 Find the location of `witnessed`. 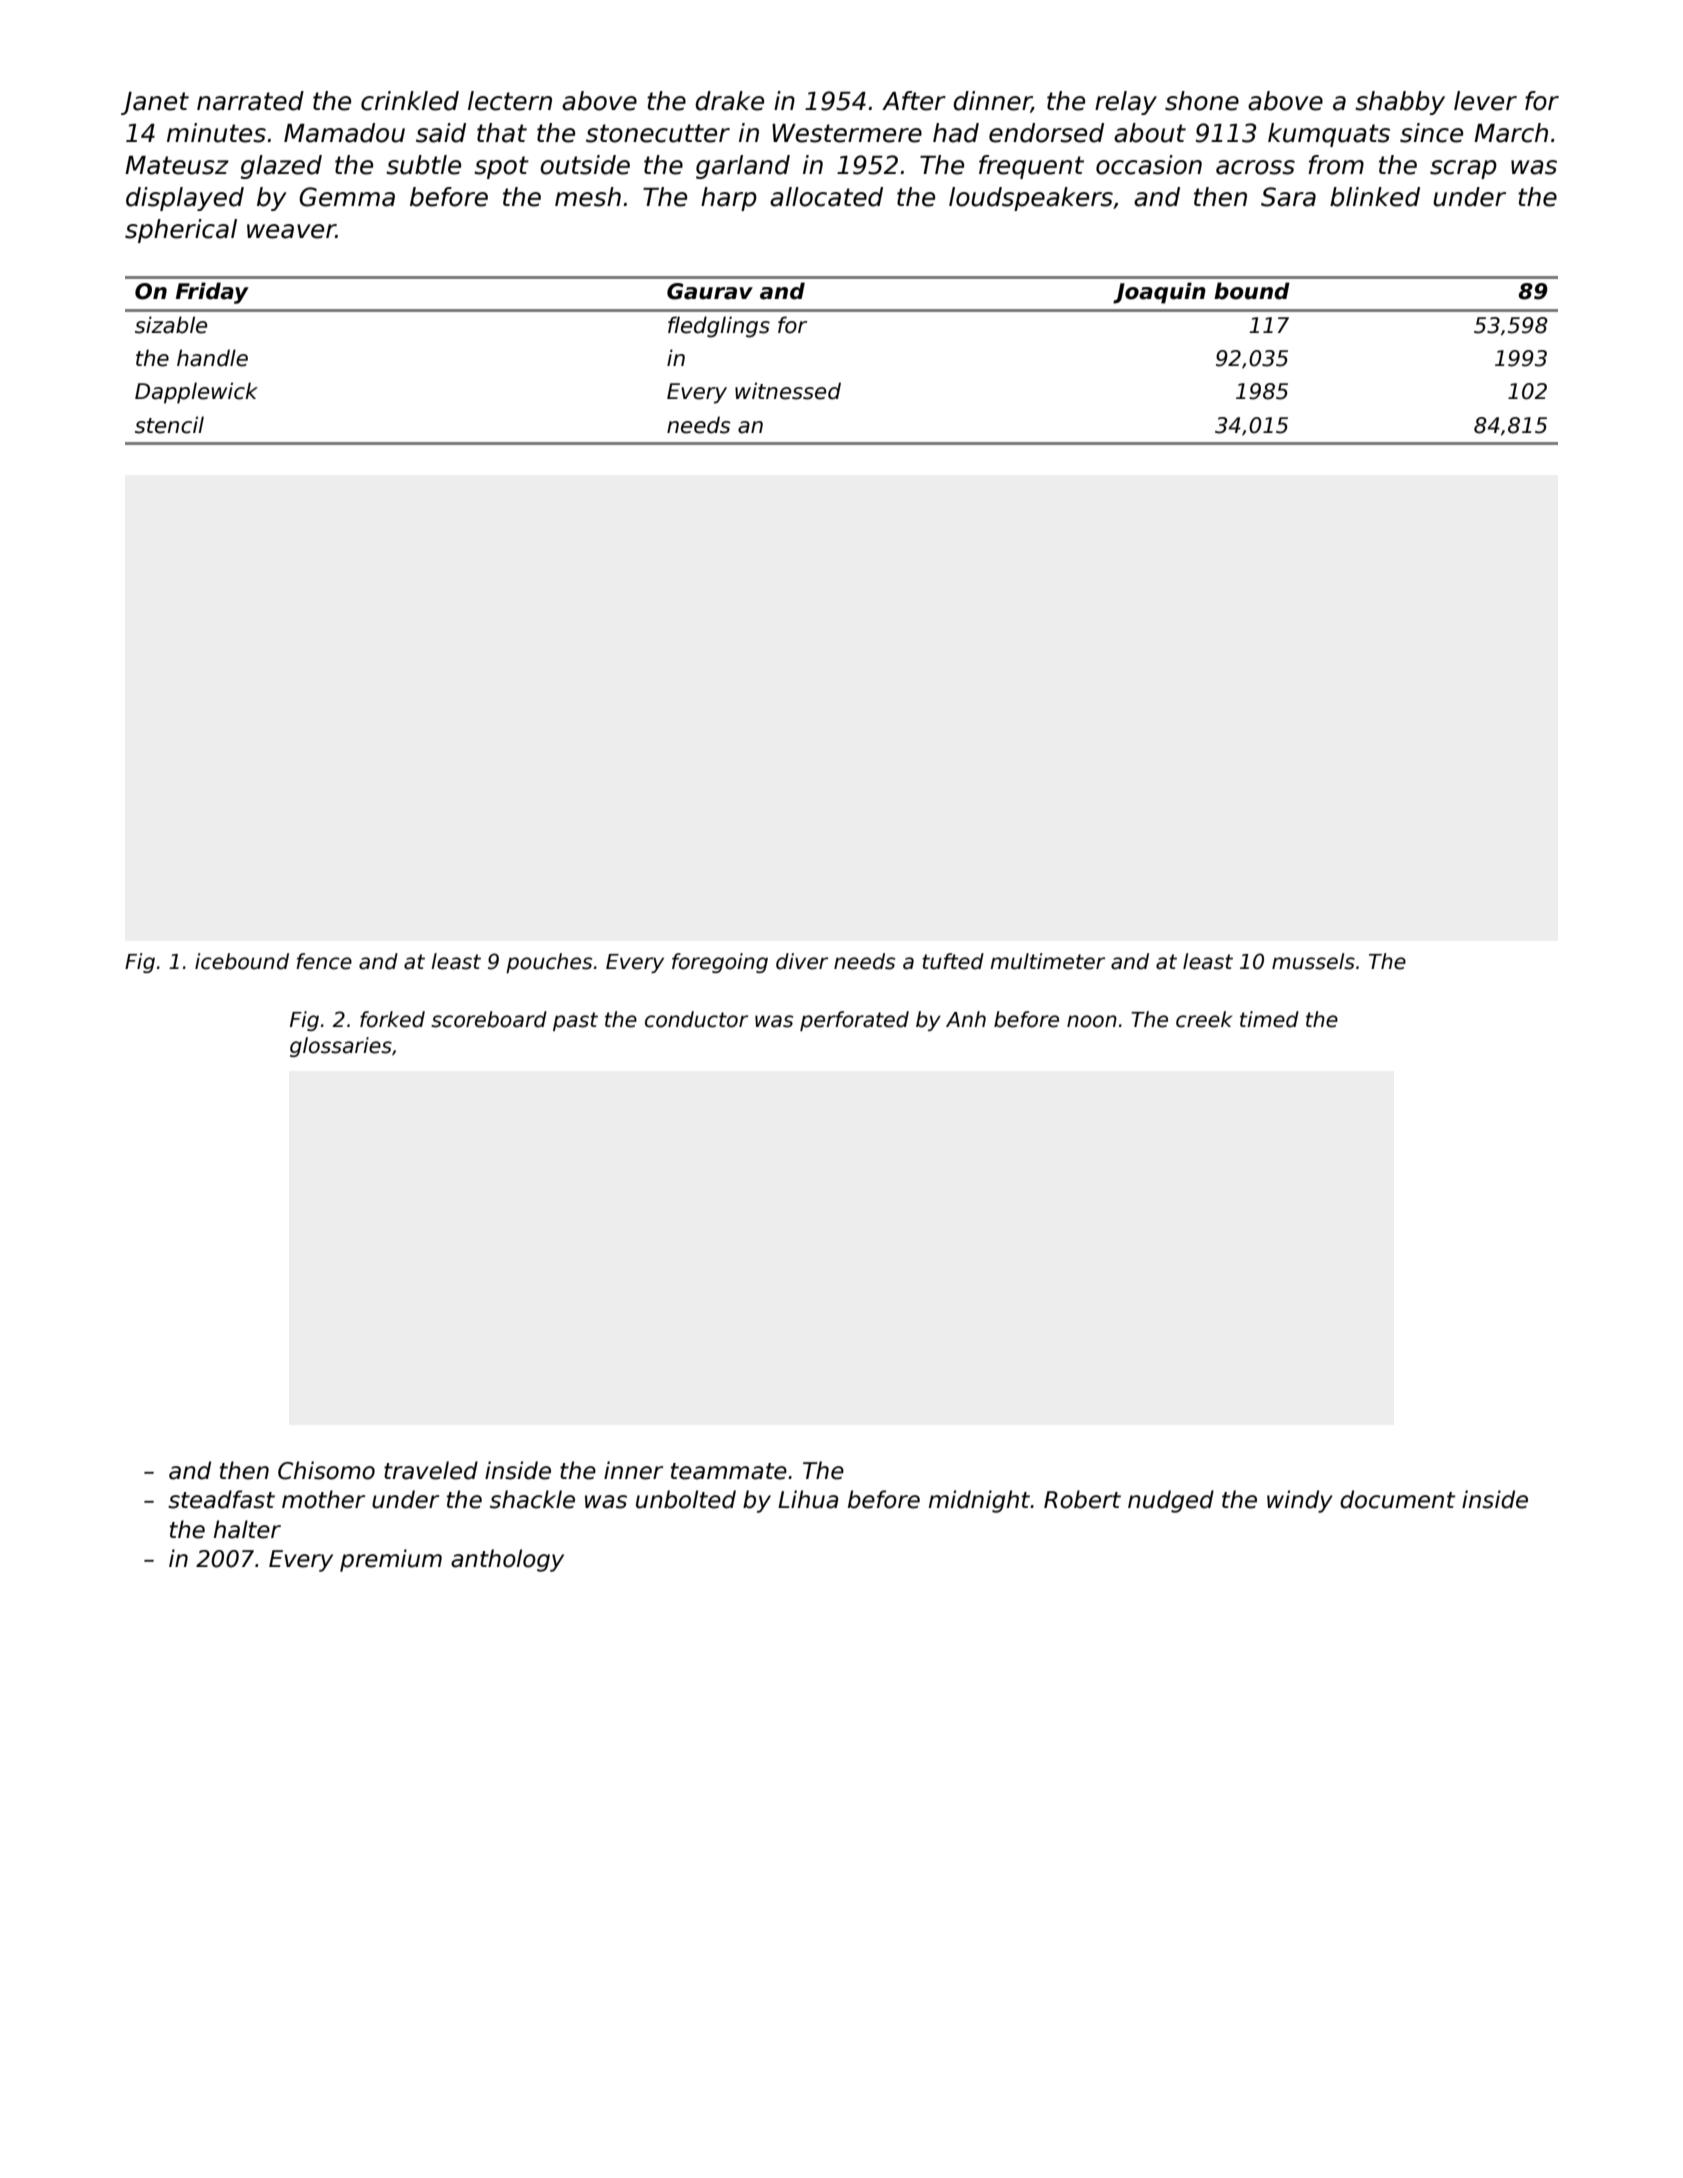

witnessed is located at coordinates (788, 391).
